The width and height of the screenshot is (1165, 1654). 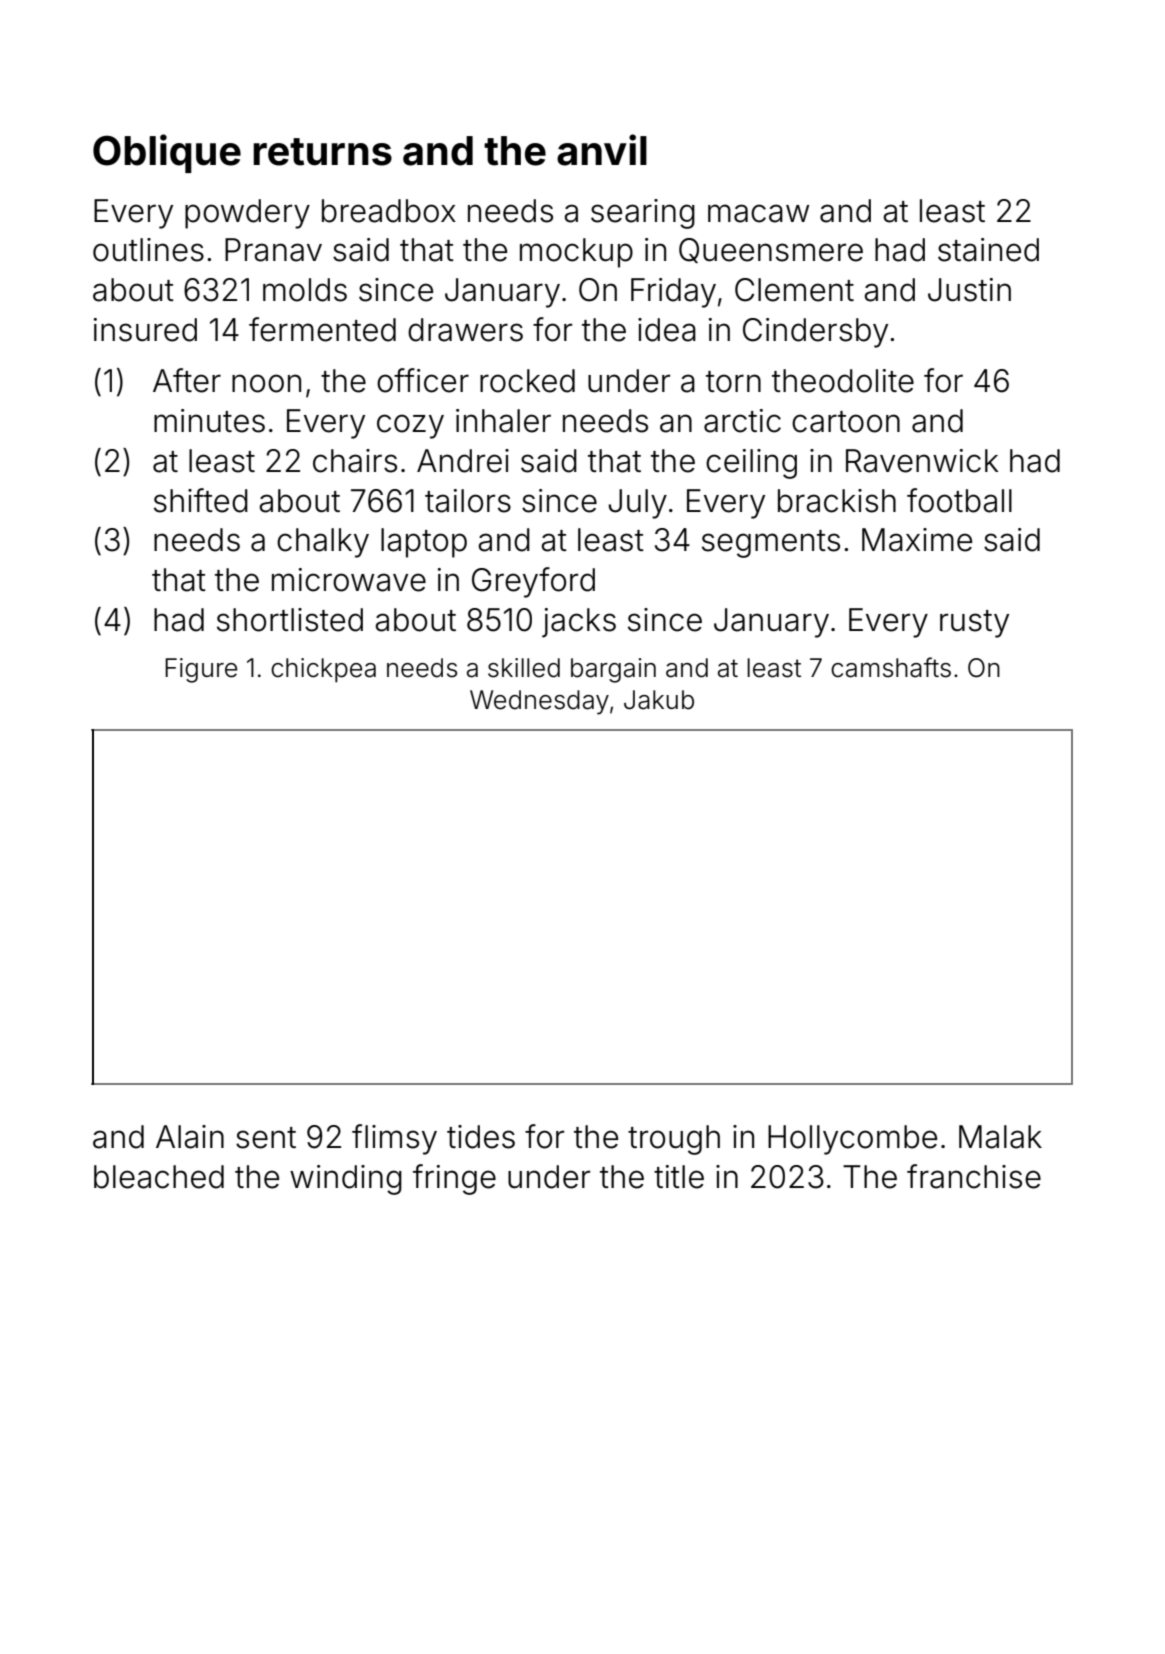 What do you see at coordinates (159, 1177) in the screenshot?
I see `bleached` at bounding box center [159, 1177].
